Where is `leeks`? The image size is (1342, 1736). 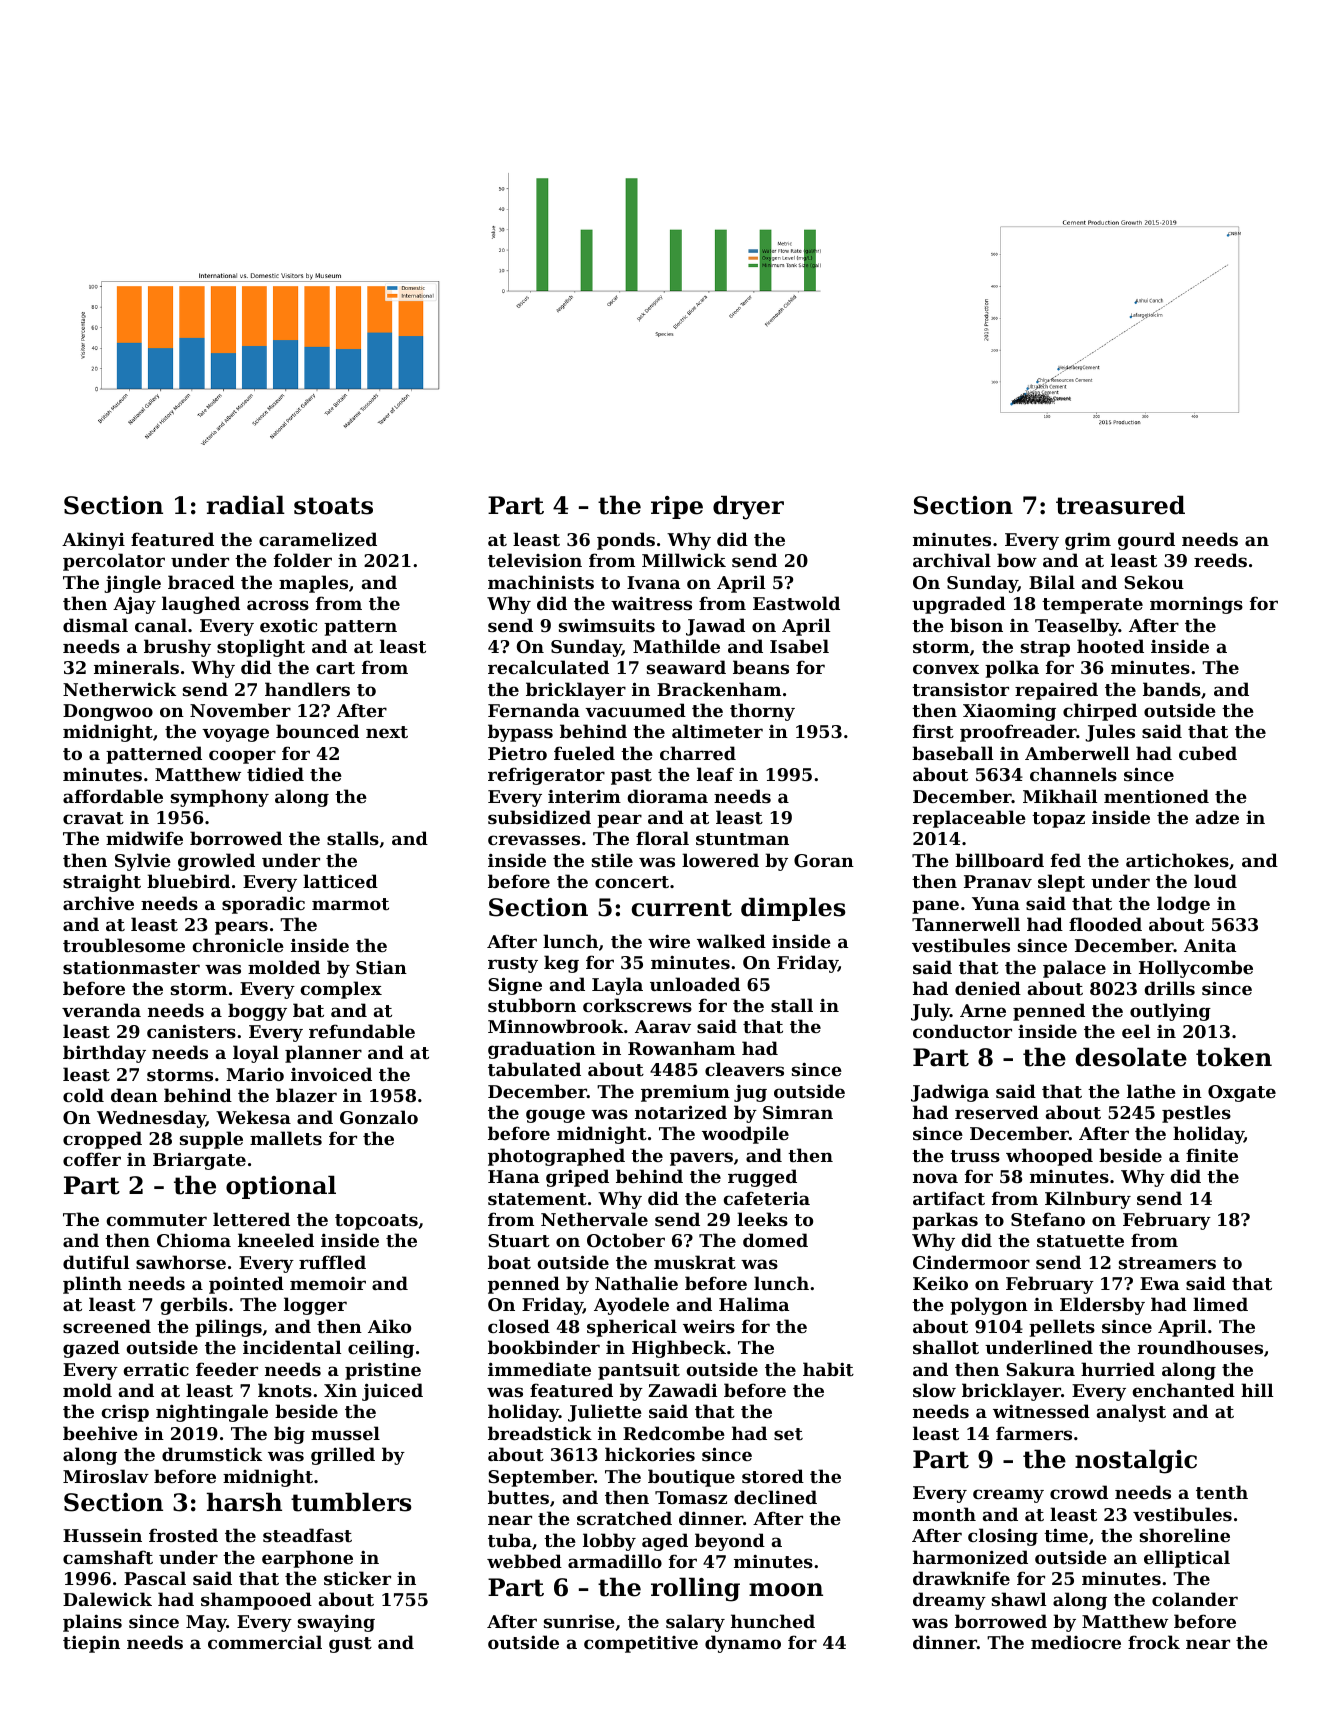
leeks is located at coordinates (762, 1219).
